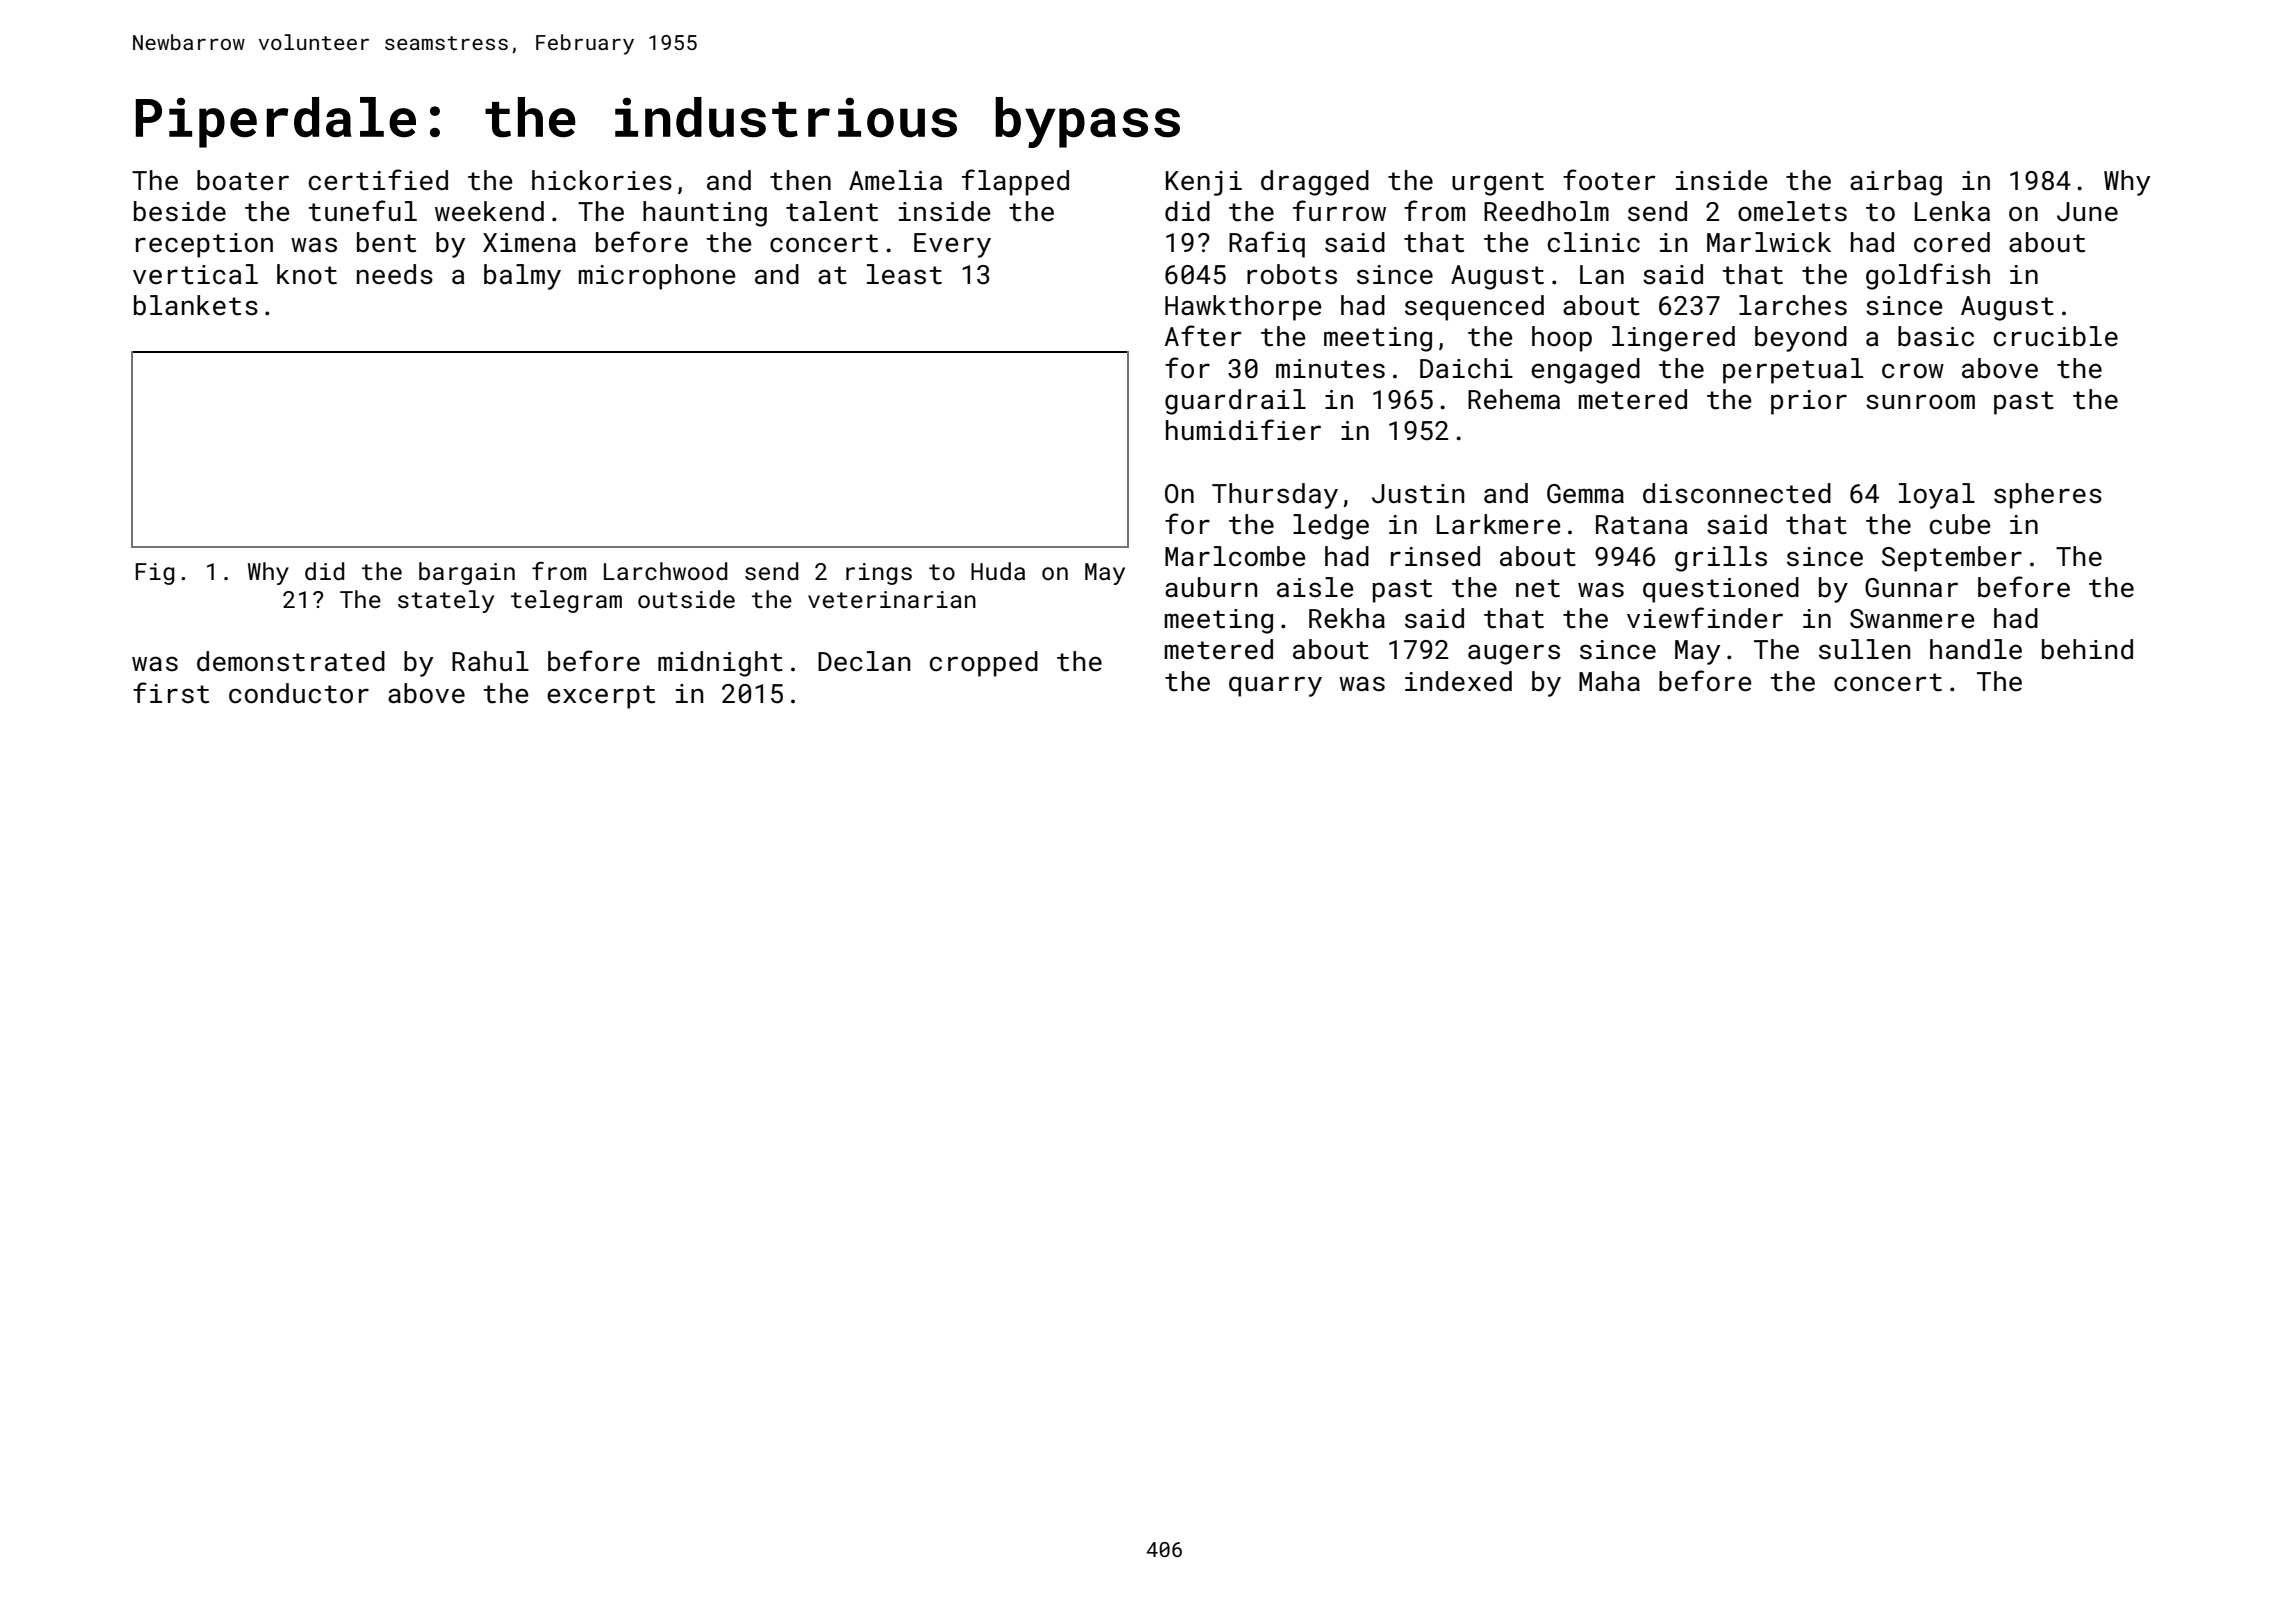 The width and height of the screenshot is (2292, 1620). Describe the element at coordinates (467, 573) in the screenshot. I see `bargain` at that location.
